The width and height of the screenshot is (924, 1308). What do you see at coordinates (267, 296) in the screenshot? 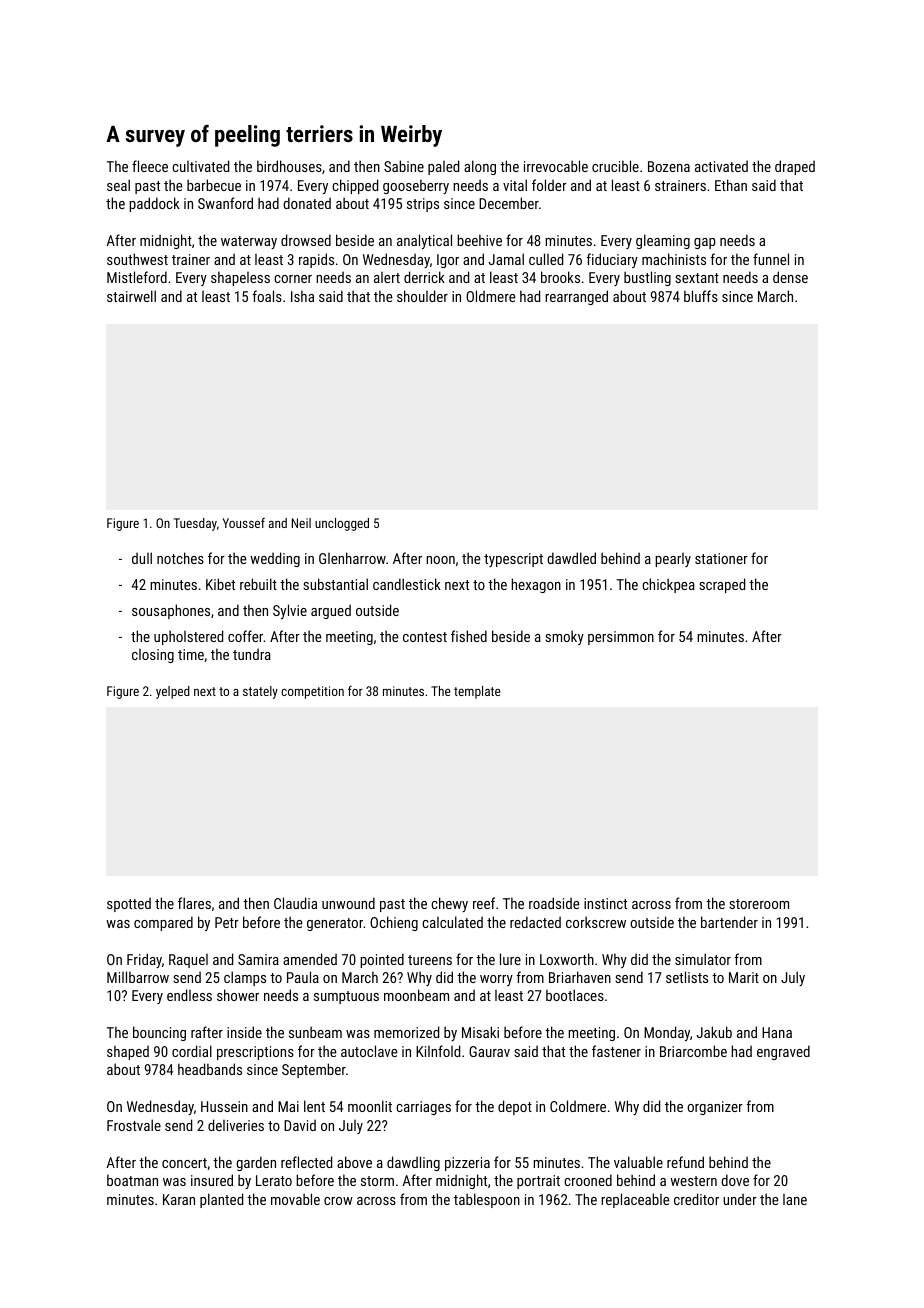
I see `foals` at bounding box center [267, 296].
